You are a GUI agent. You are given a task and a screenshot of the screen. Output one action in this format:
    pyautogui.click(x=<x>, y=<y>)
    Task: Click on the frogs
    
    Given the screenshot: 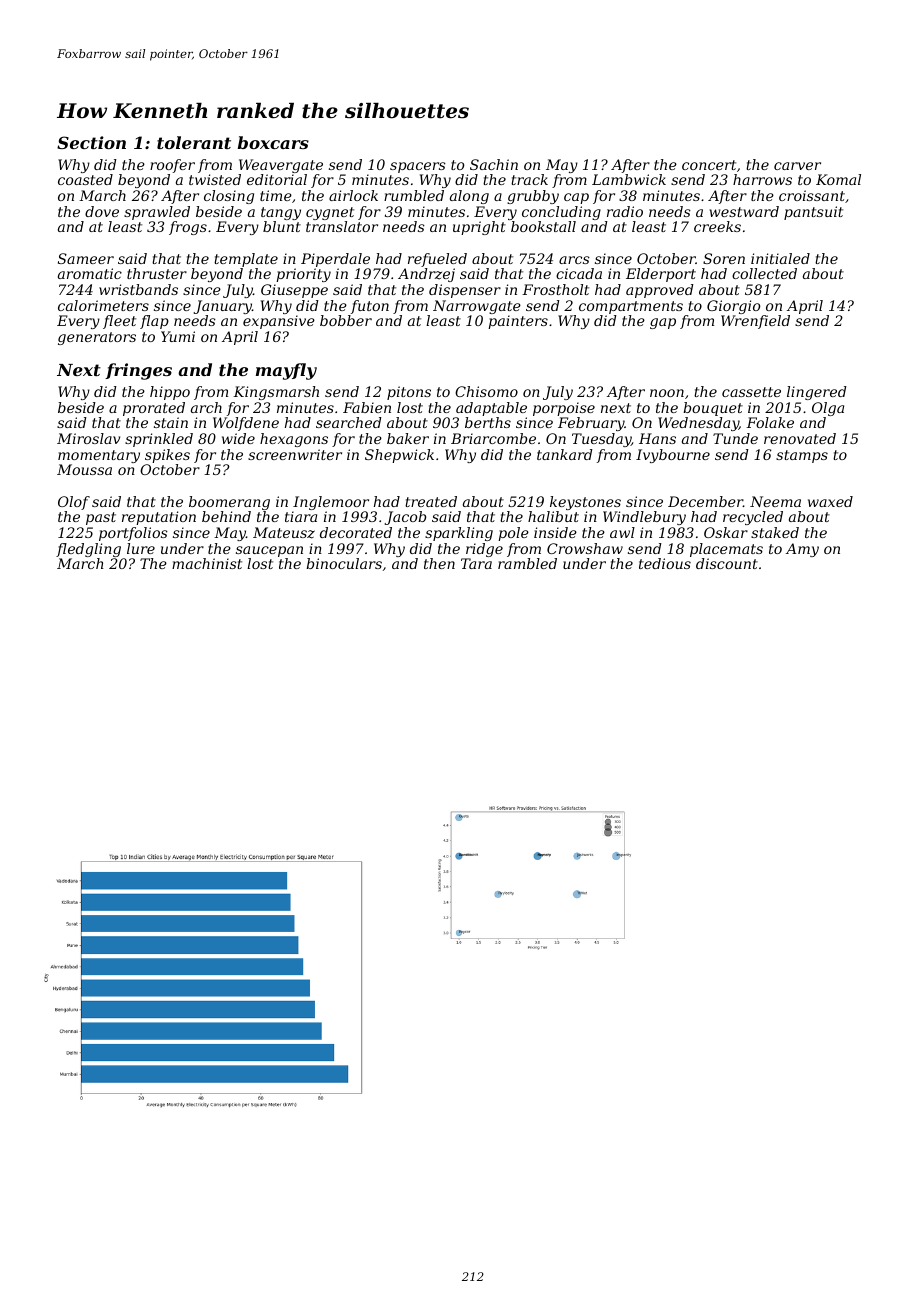 What is the action you would take?
    pyautogui.click(x=188, y=228)
